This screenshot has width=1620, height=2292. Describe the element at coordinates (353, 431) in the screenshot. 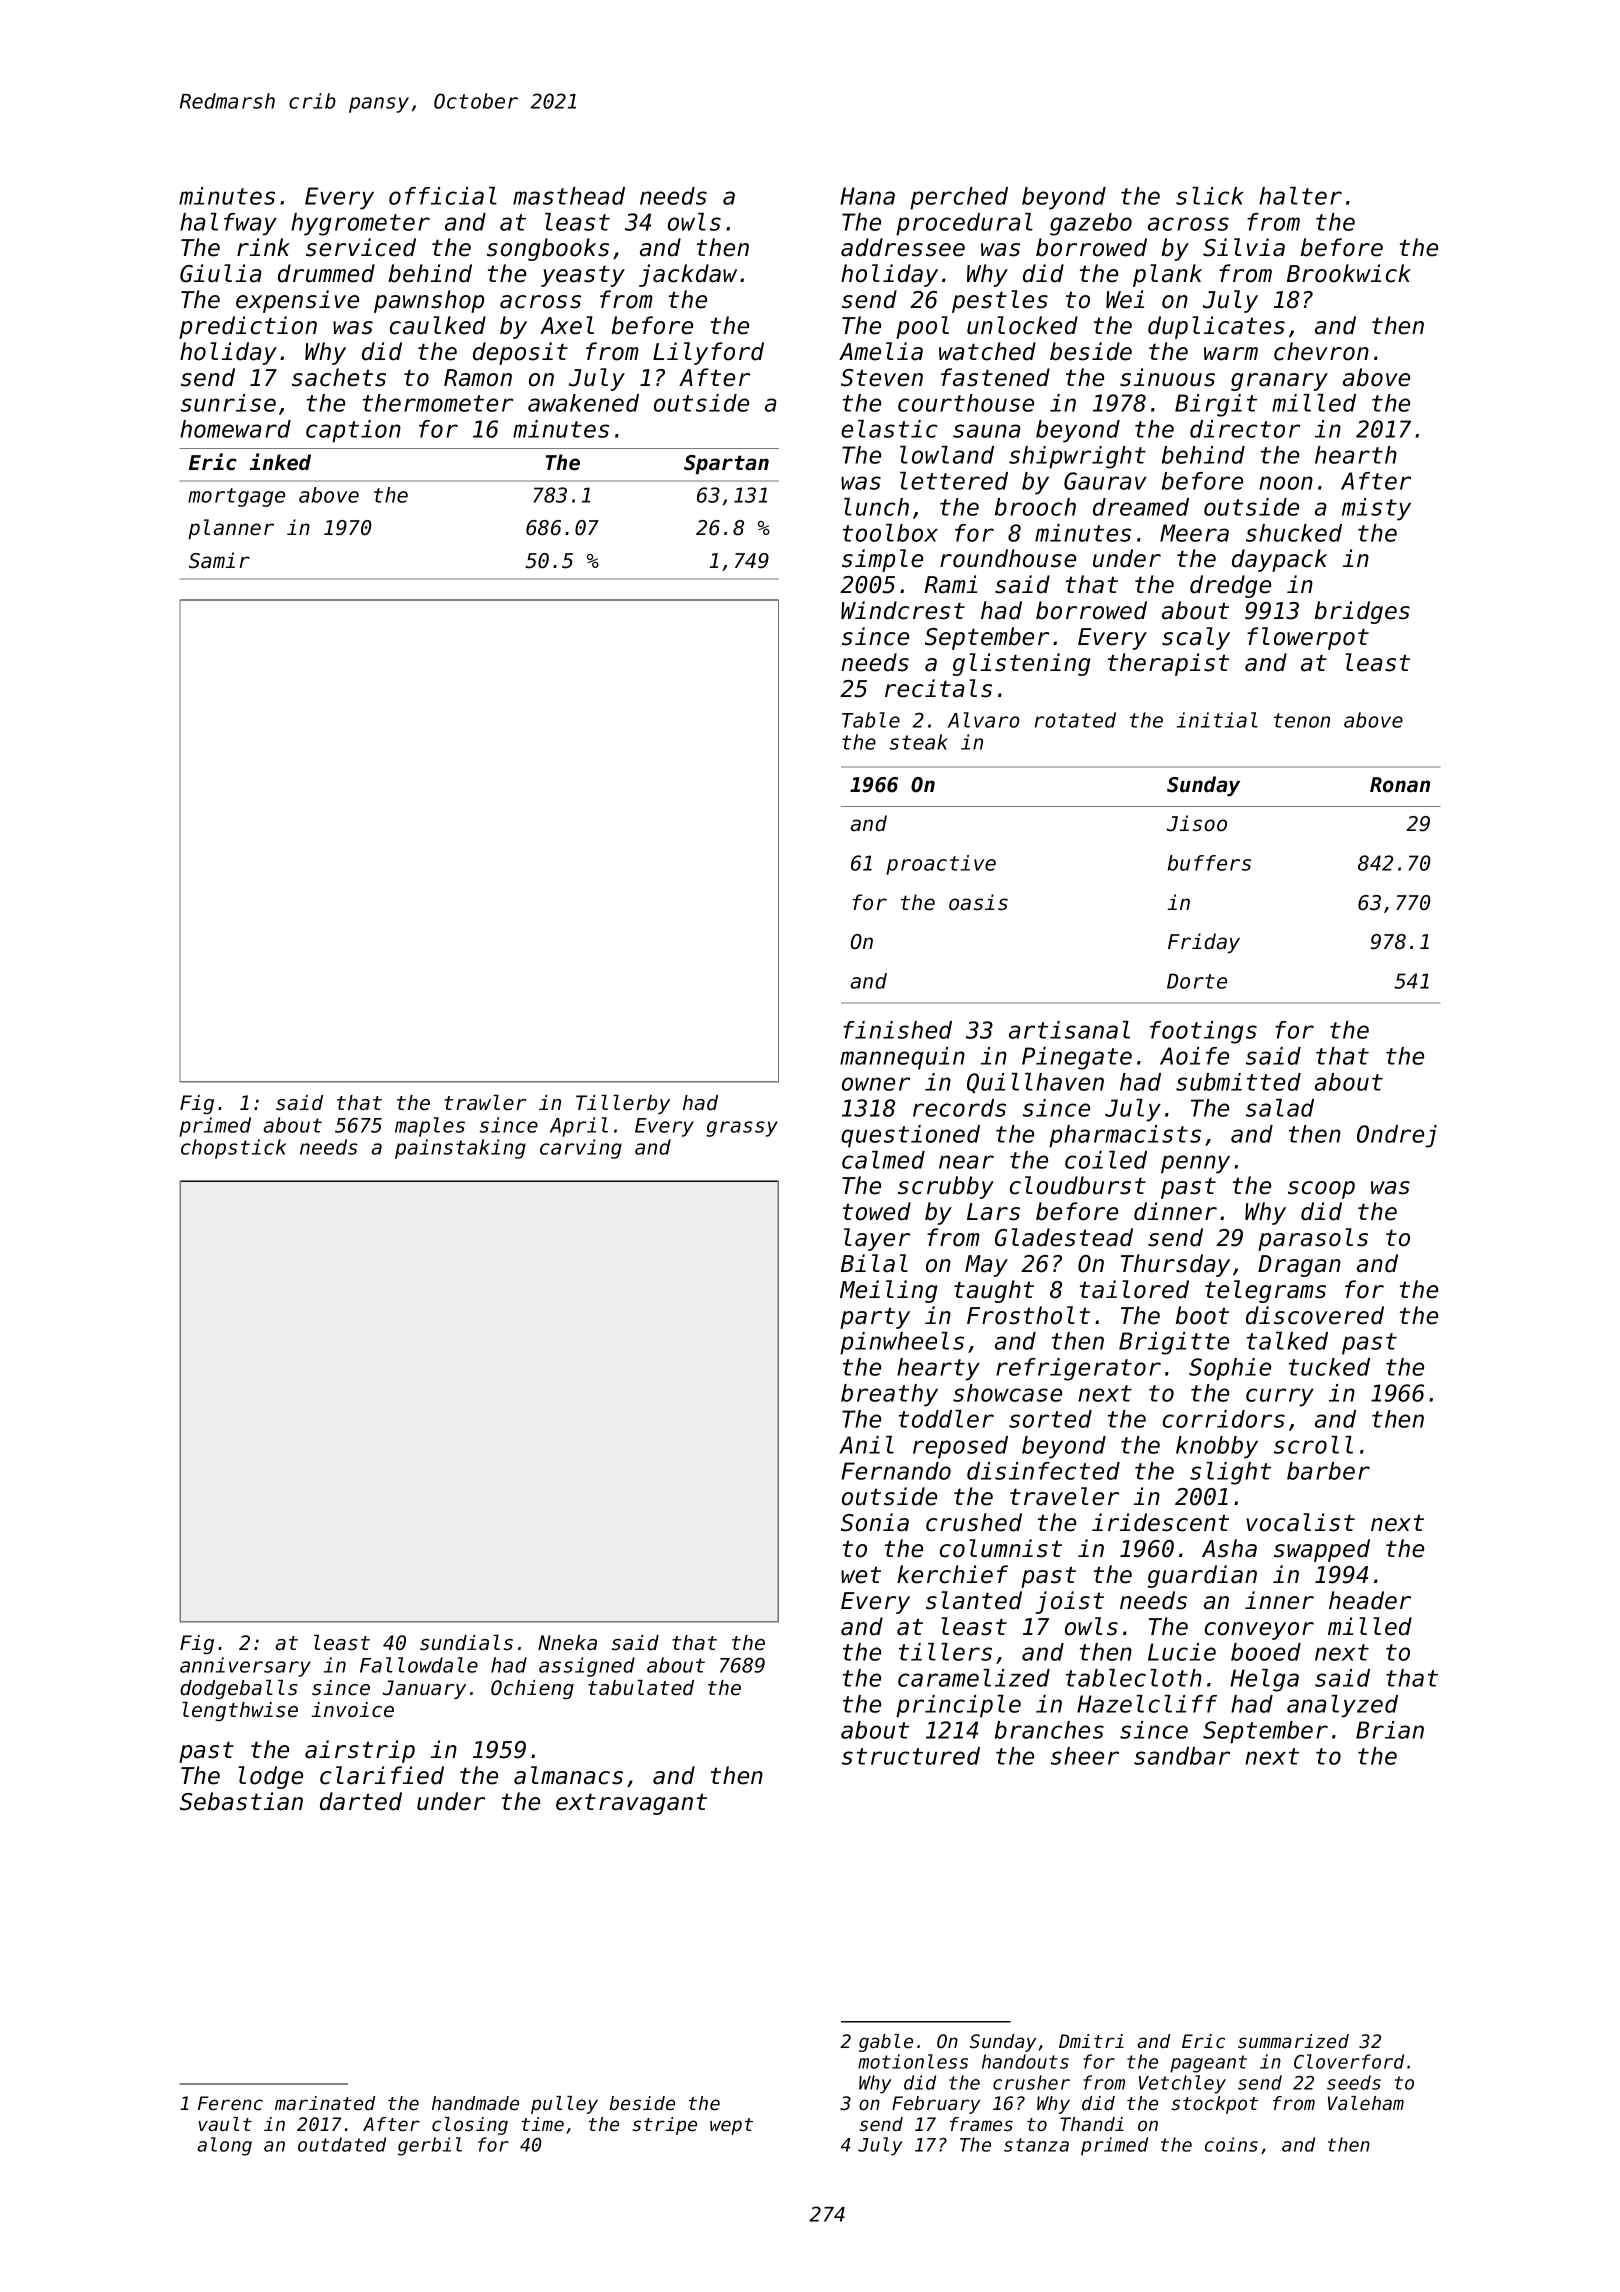

I see `caption` at that location.
